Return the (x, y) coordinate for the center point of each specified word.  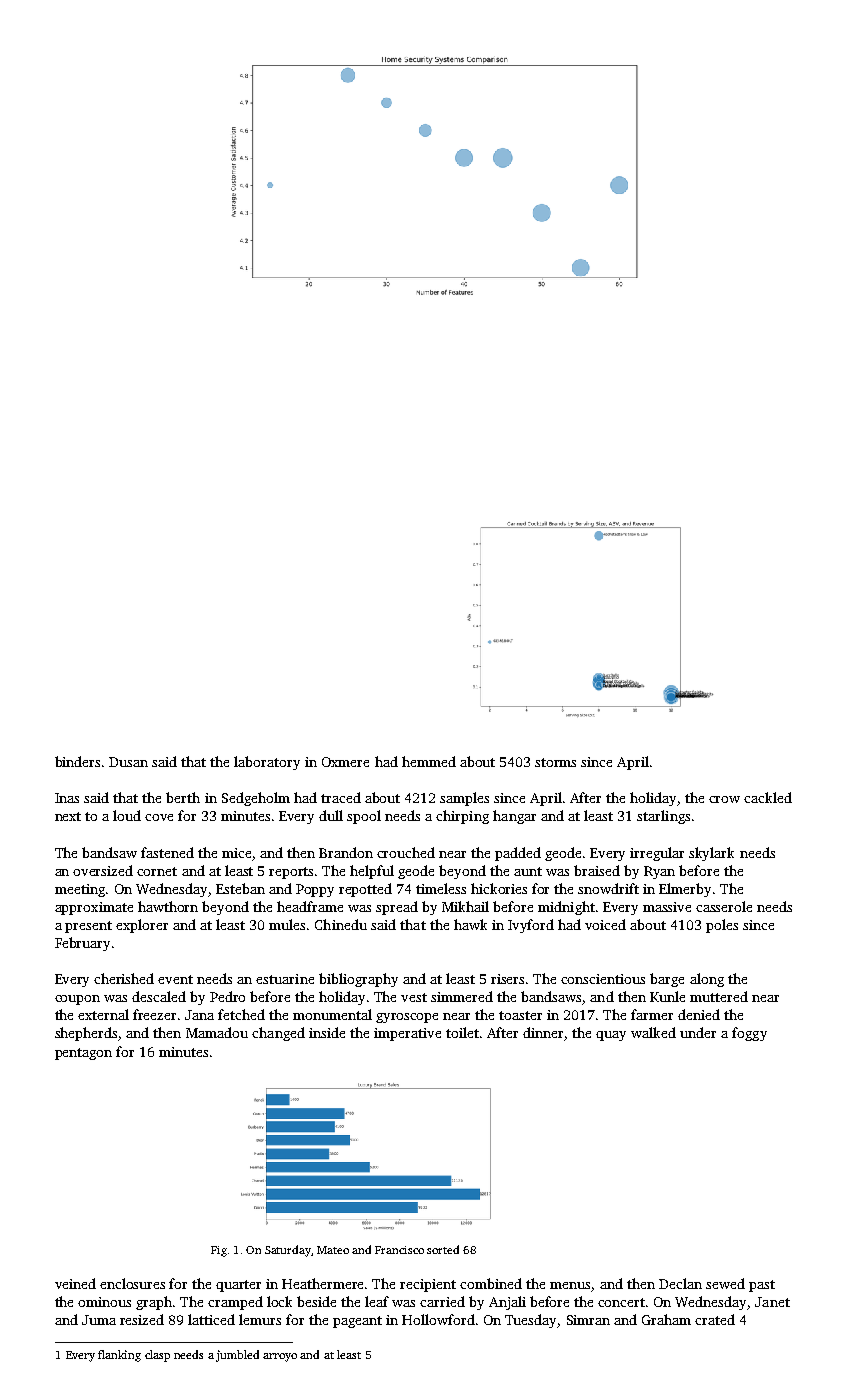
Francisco (399, 1250)
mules (287, 924)
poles (722, 926)
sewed (725, 1283)
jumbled (237, 1356)
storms (555, 762)
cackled (768, 797)
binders (77, 761)
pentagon (83, 1054)
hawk (470, 924)
